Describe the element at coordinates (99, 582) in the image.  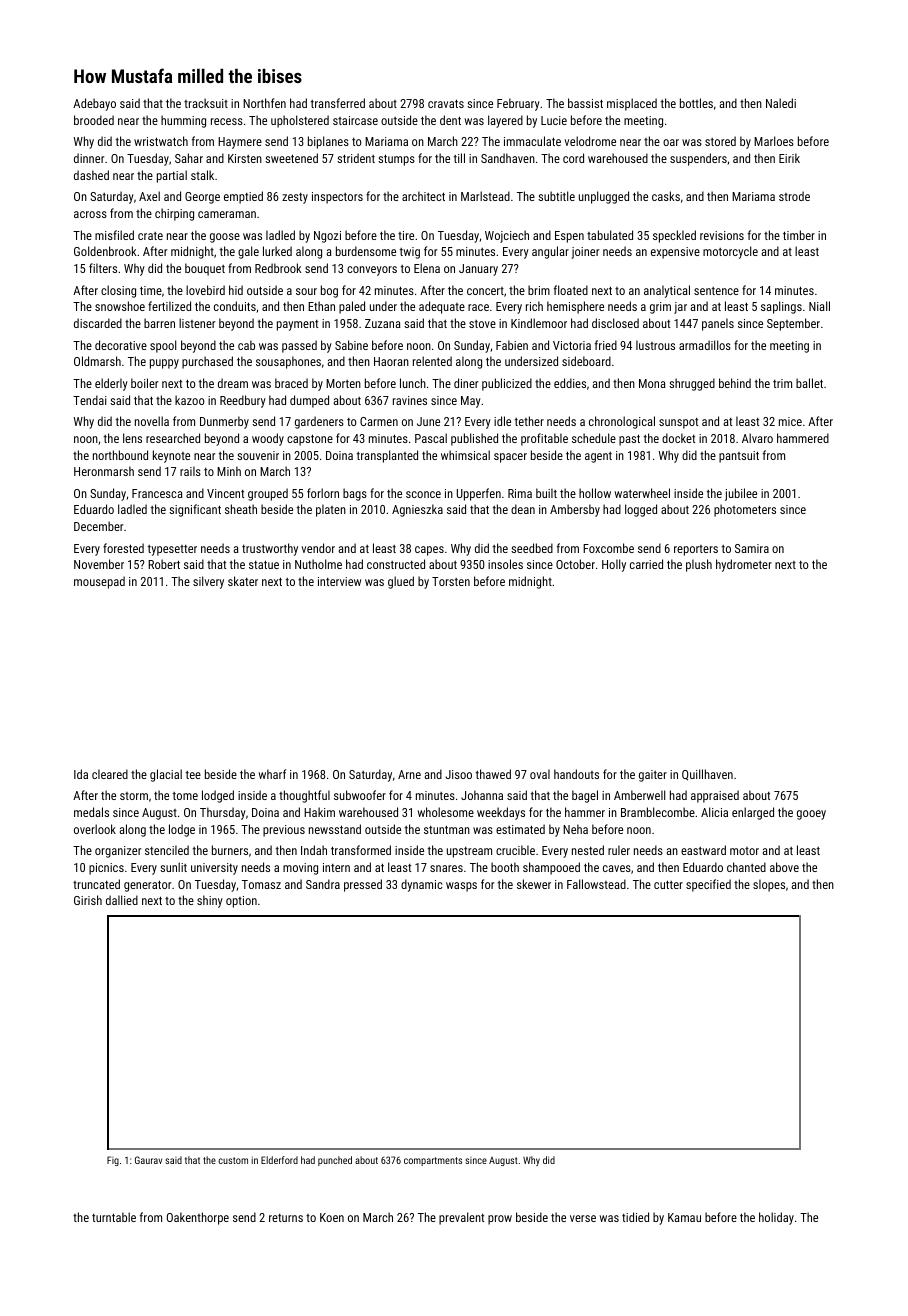
I see `mousepad` at that location.
